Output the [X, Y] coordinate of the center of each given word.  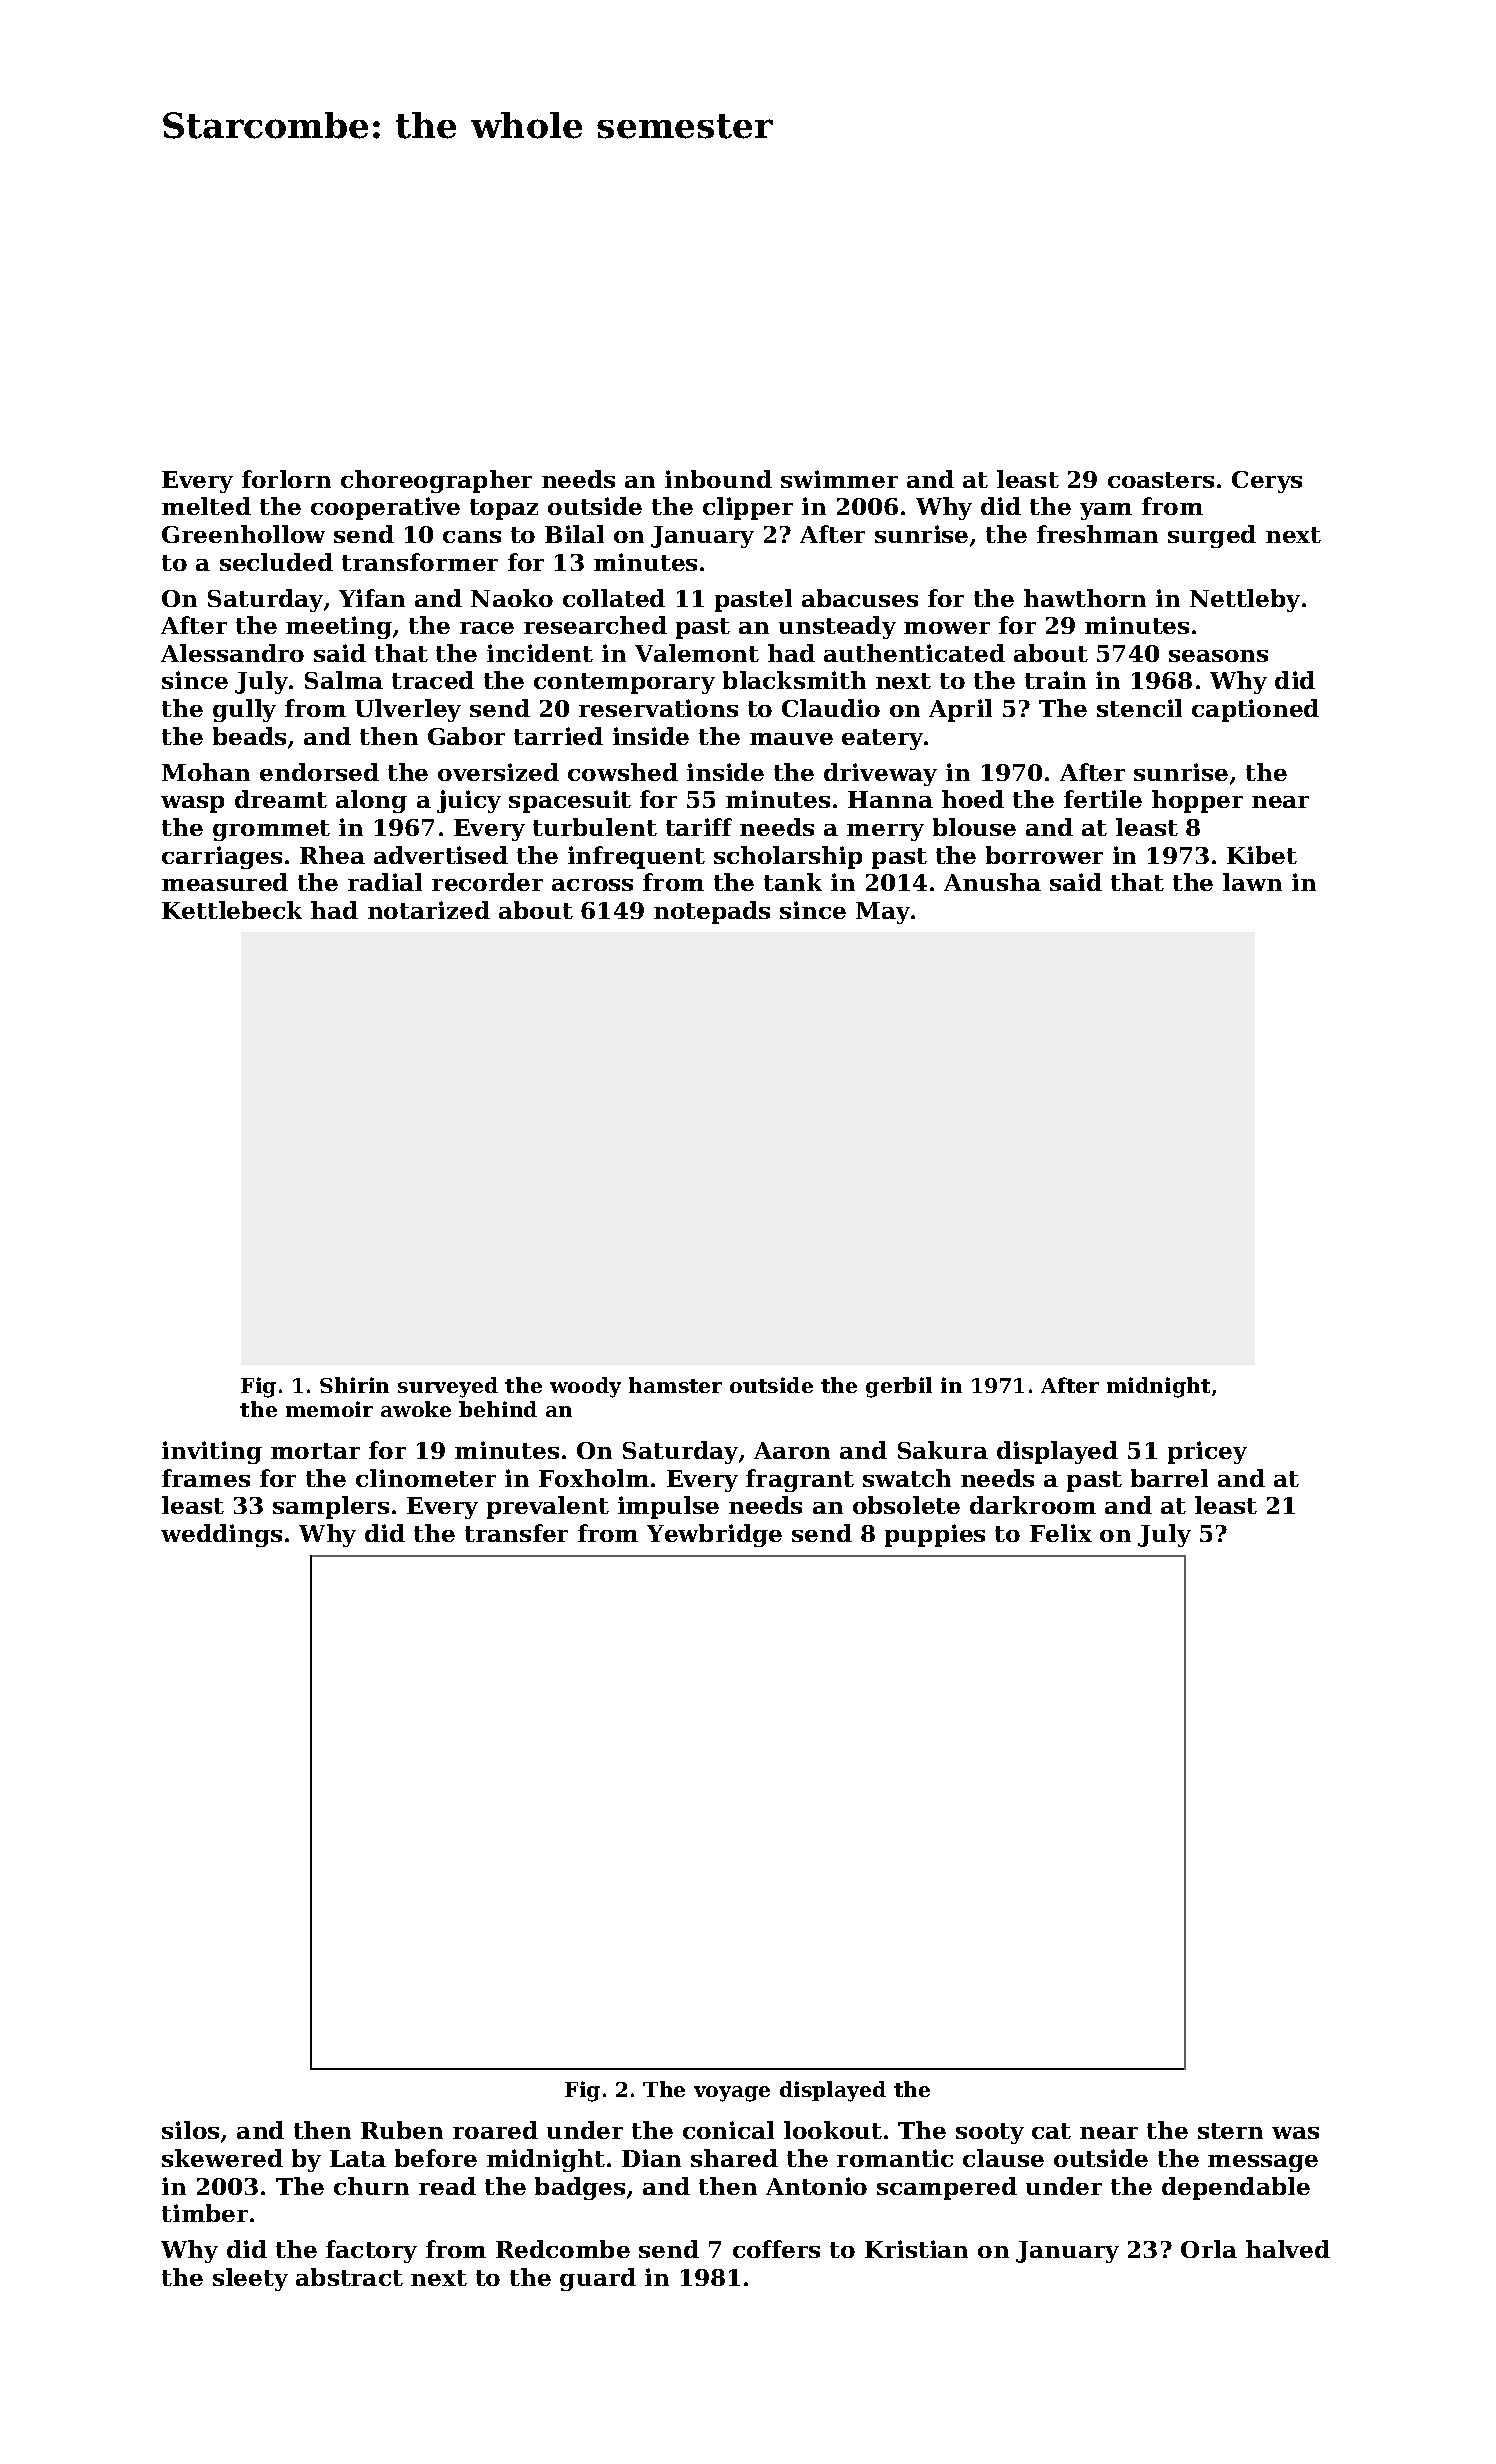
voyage [732, 2094]
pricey [1207, 1452]
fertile [1103, 799]
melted [206, 506]
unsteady [837, 627]
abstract [349, 2277]
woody [585, 1387]
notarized [429, 910]
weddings [221, 1535]
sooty [990, 2133]
